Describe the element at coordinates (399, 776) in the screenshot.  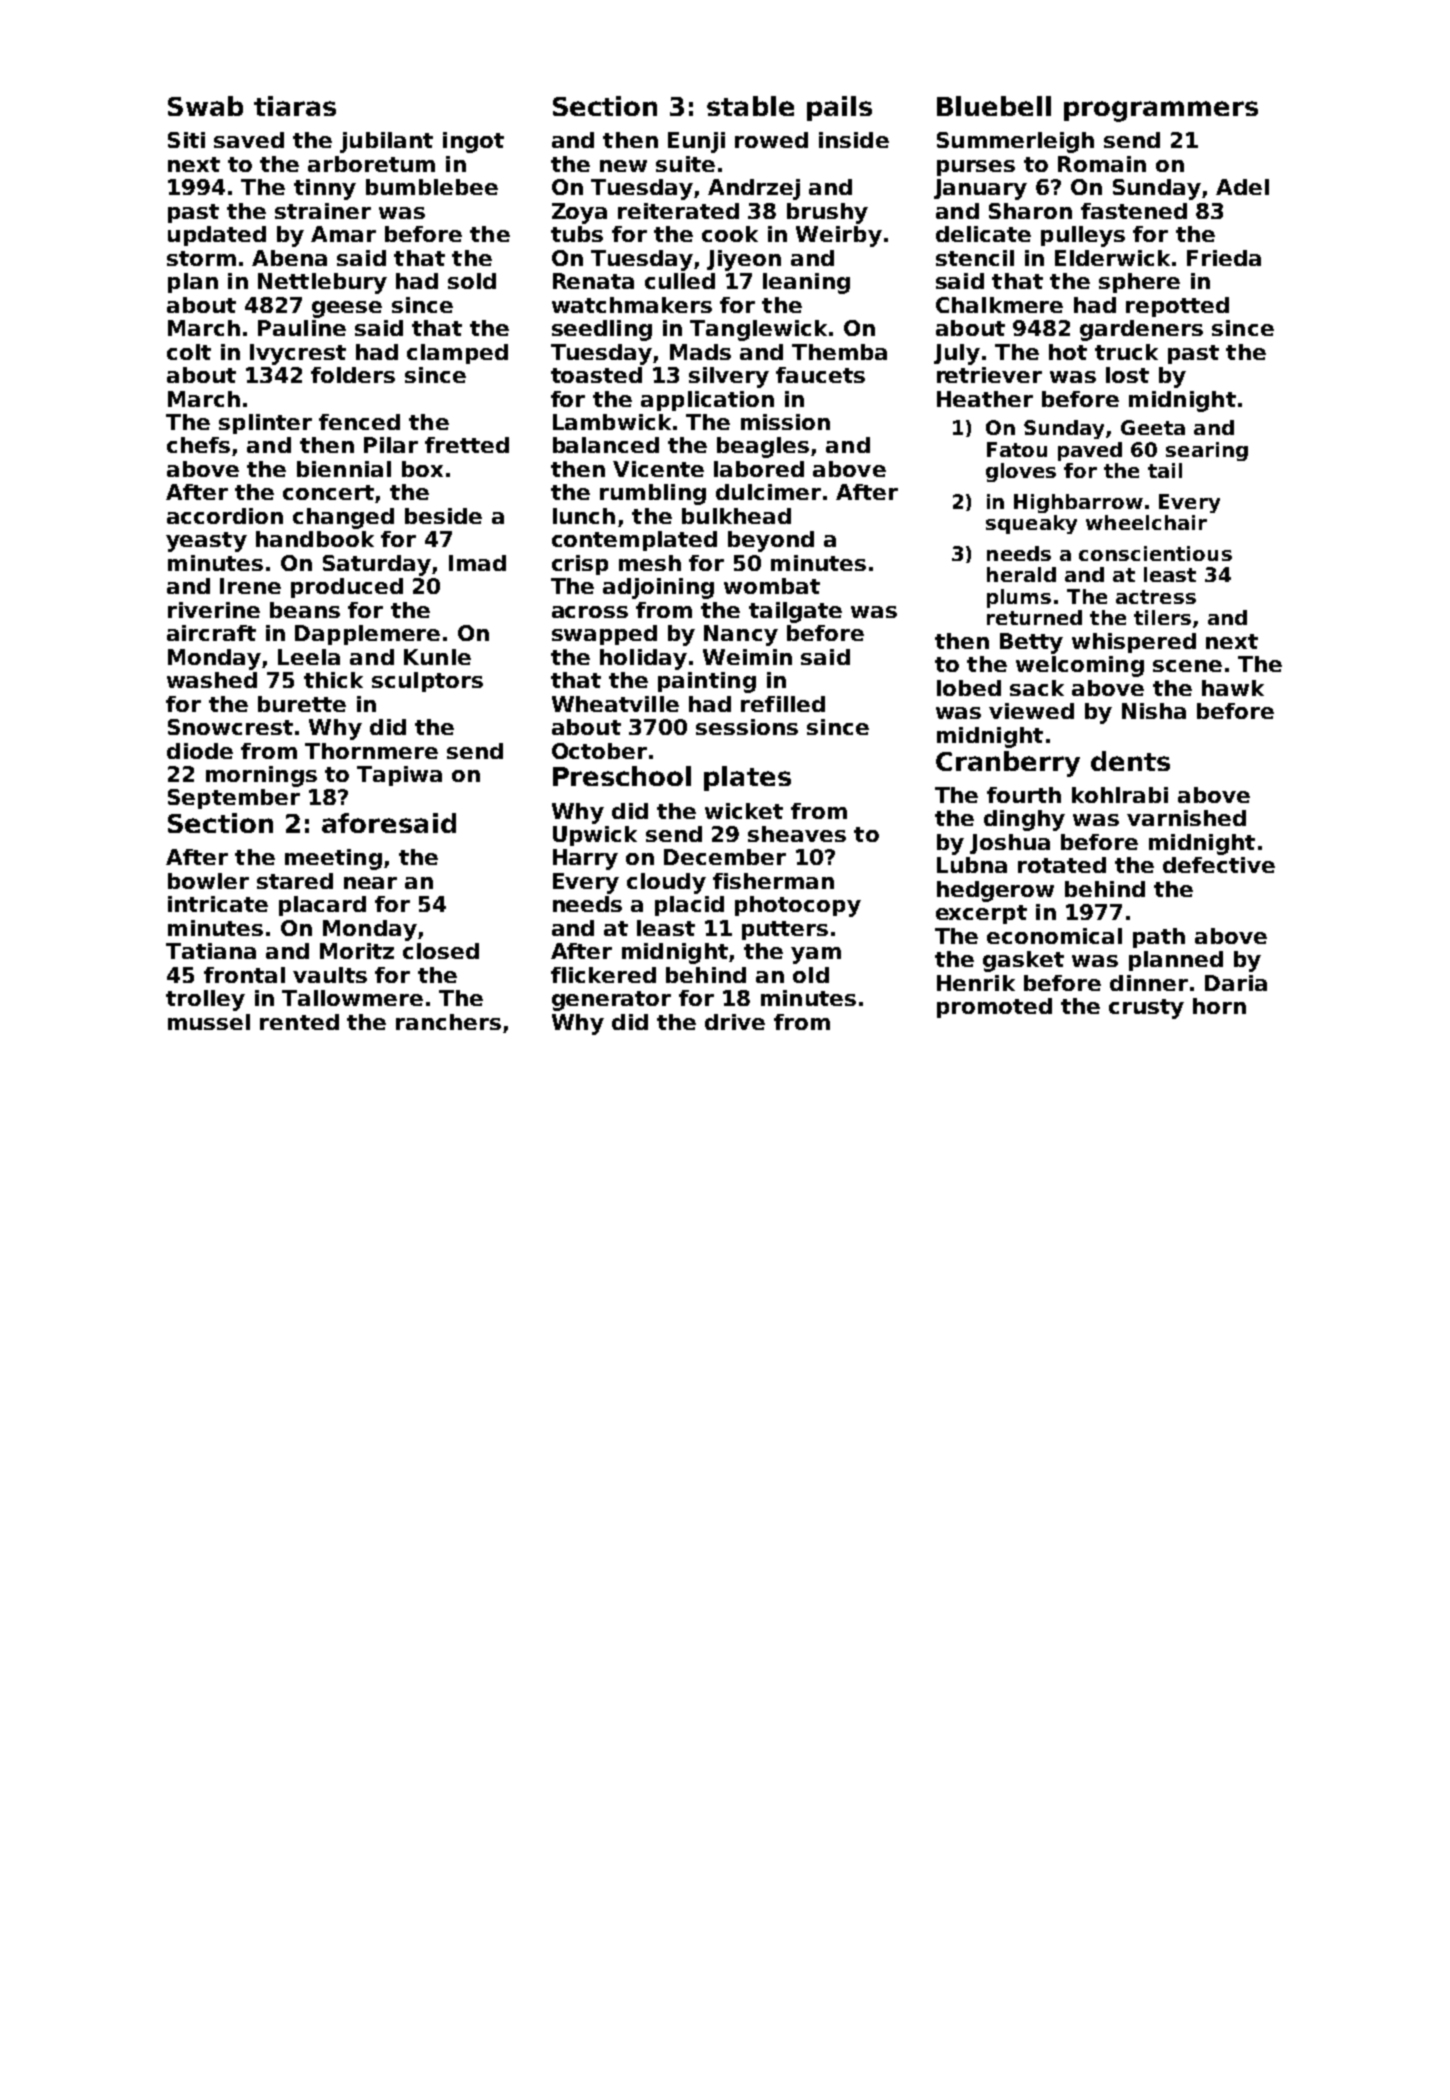
I see `Tapiwa` at that location.
